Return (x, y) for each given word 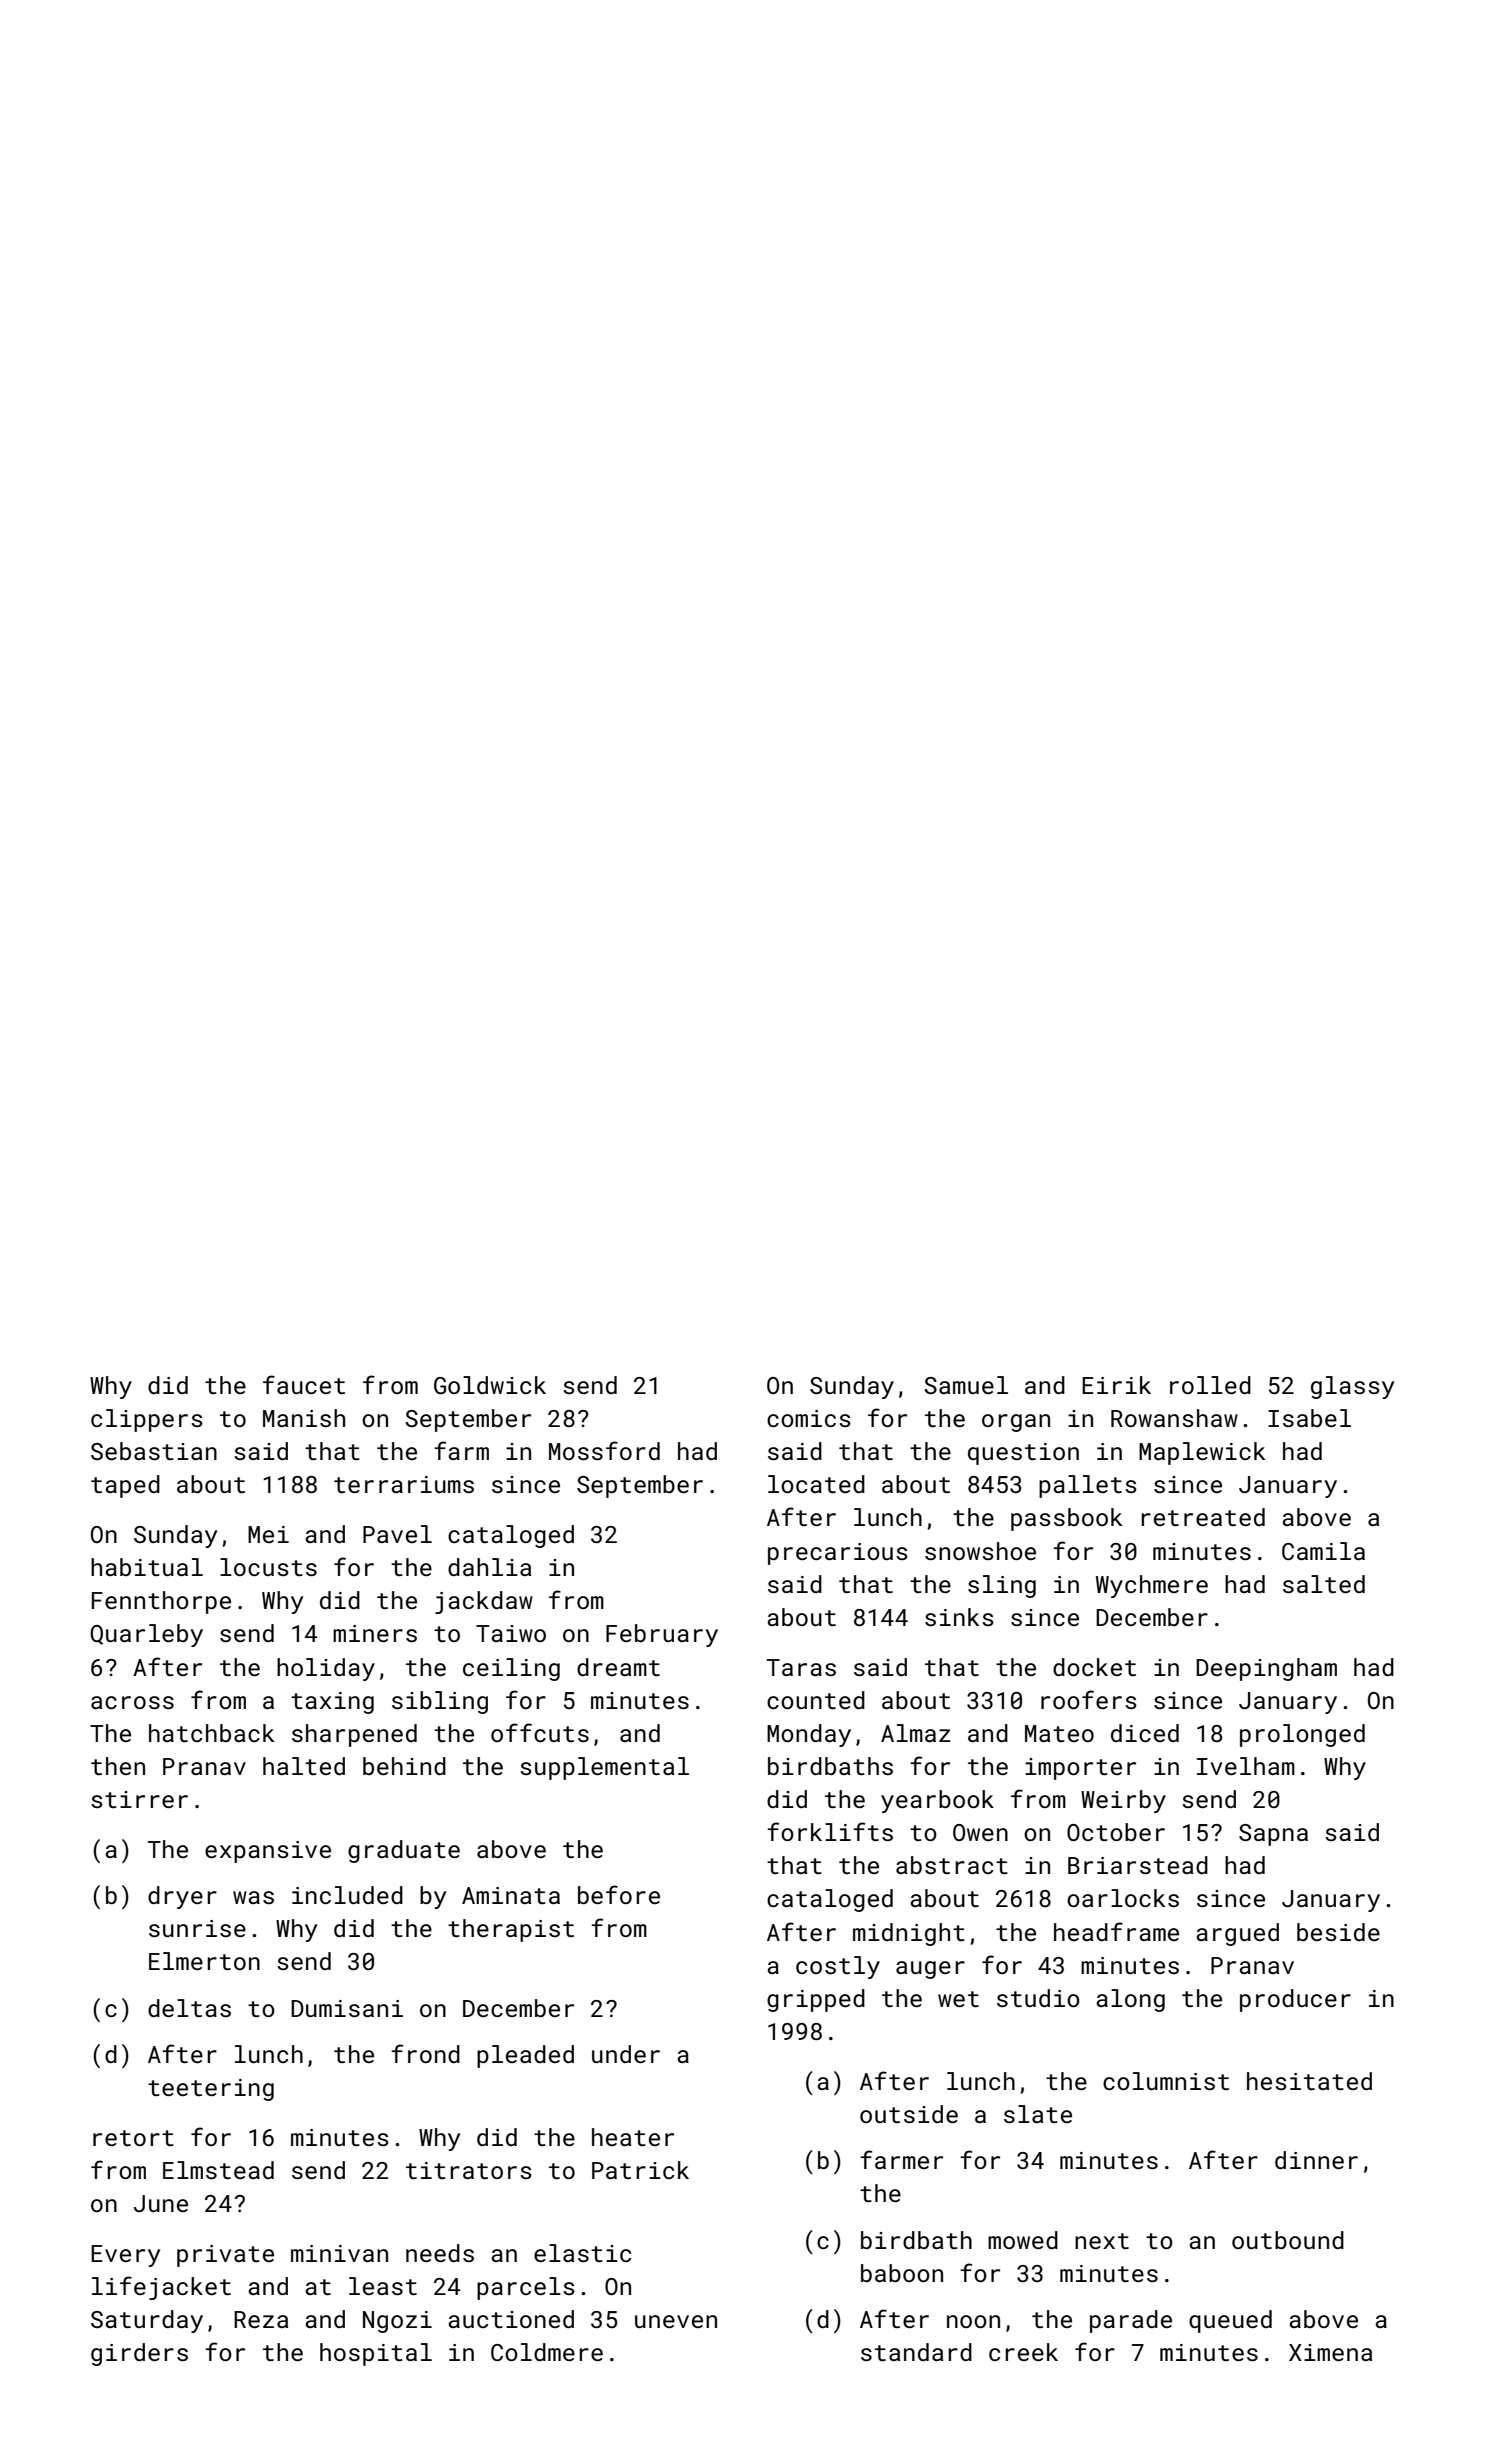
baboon (902, 2273)
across (132, 1702)
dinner (1316, 2160)
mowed (1023, 2240)
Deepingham (1266, 1669)
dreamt (618, 1667)
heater (633, 2137)
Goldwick (490, 1385)
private (225, 2256)
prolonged (1302, 1735)
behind (404, 1766)
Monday (809, 1735)
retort (133, 2138)
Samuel (966, 1385)
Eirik (1116, 1385)
